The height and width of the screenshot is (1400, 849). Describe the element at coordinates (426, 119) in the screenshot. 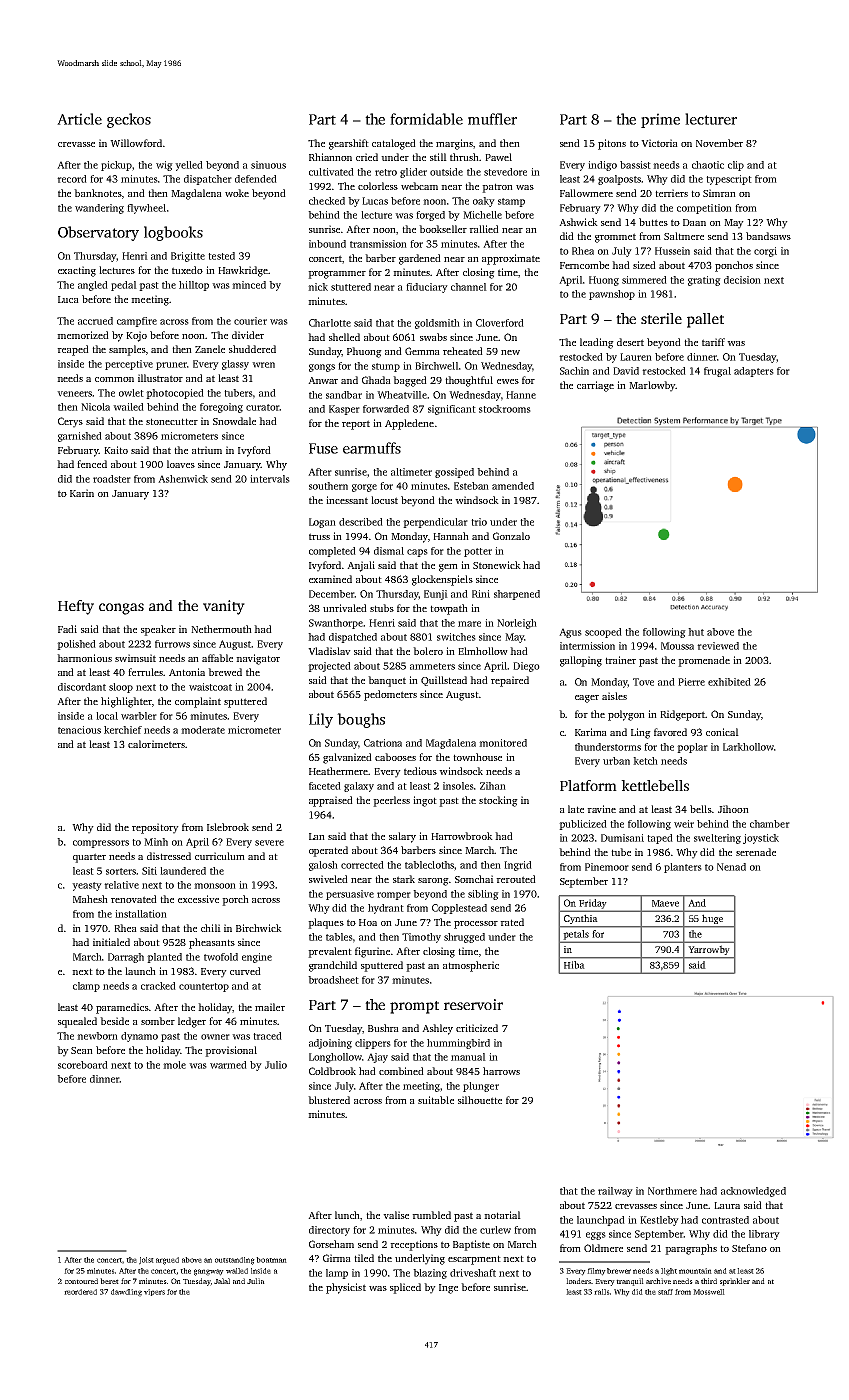

I see `formidable` at that location.
